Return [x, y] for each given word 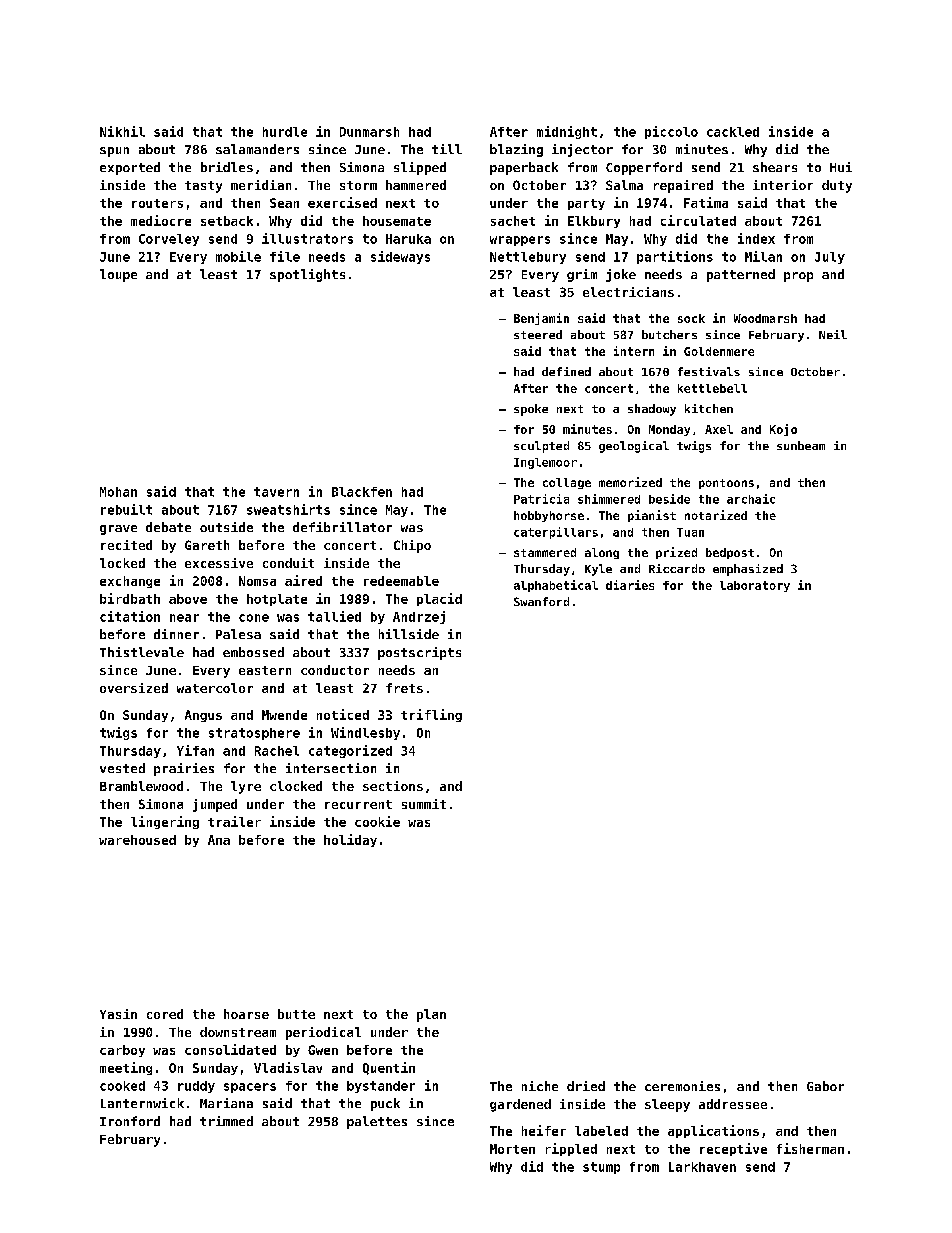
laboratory [755, 586]
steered [538, 334]
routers [157, 203]
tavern [276, 492]
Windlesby [365, 733]
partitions [675, 257]
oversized [134, 688]
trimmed [226, 1121]
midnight [567, 132]
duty [837, 186]
